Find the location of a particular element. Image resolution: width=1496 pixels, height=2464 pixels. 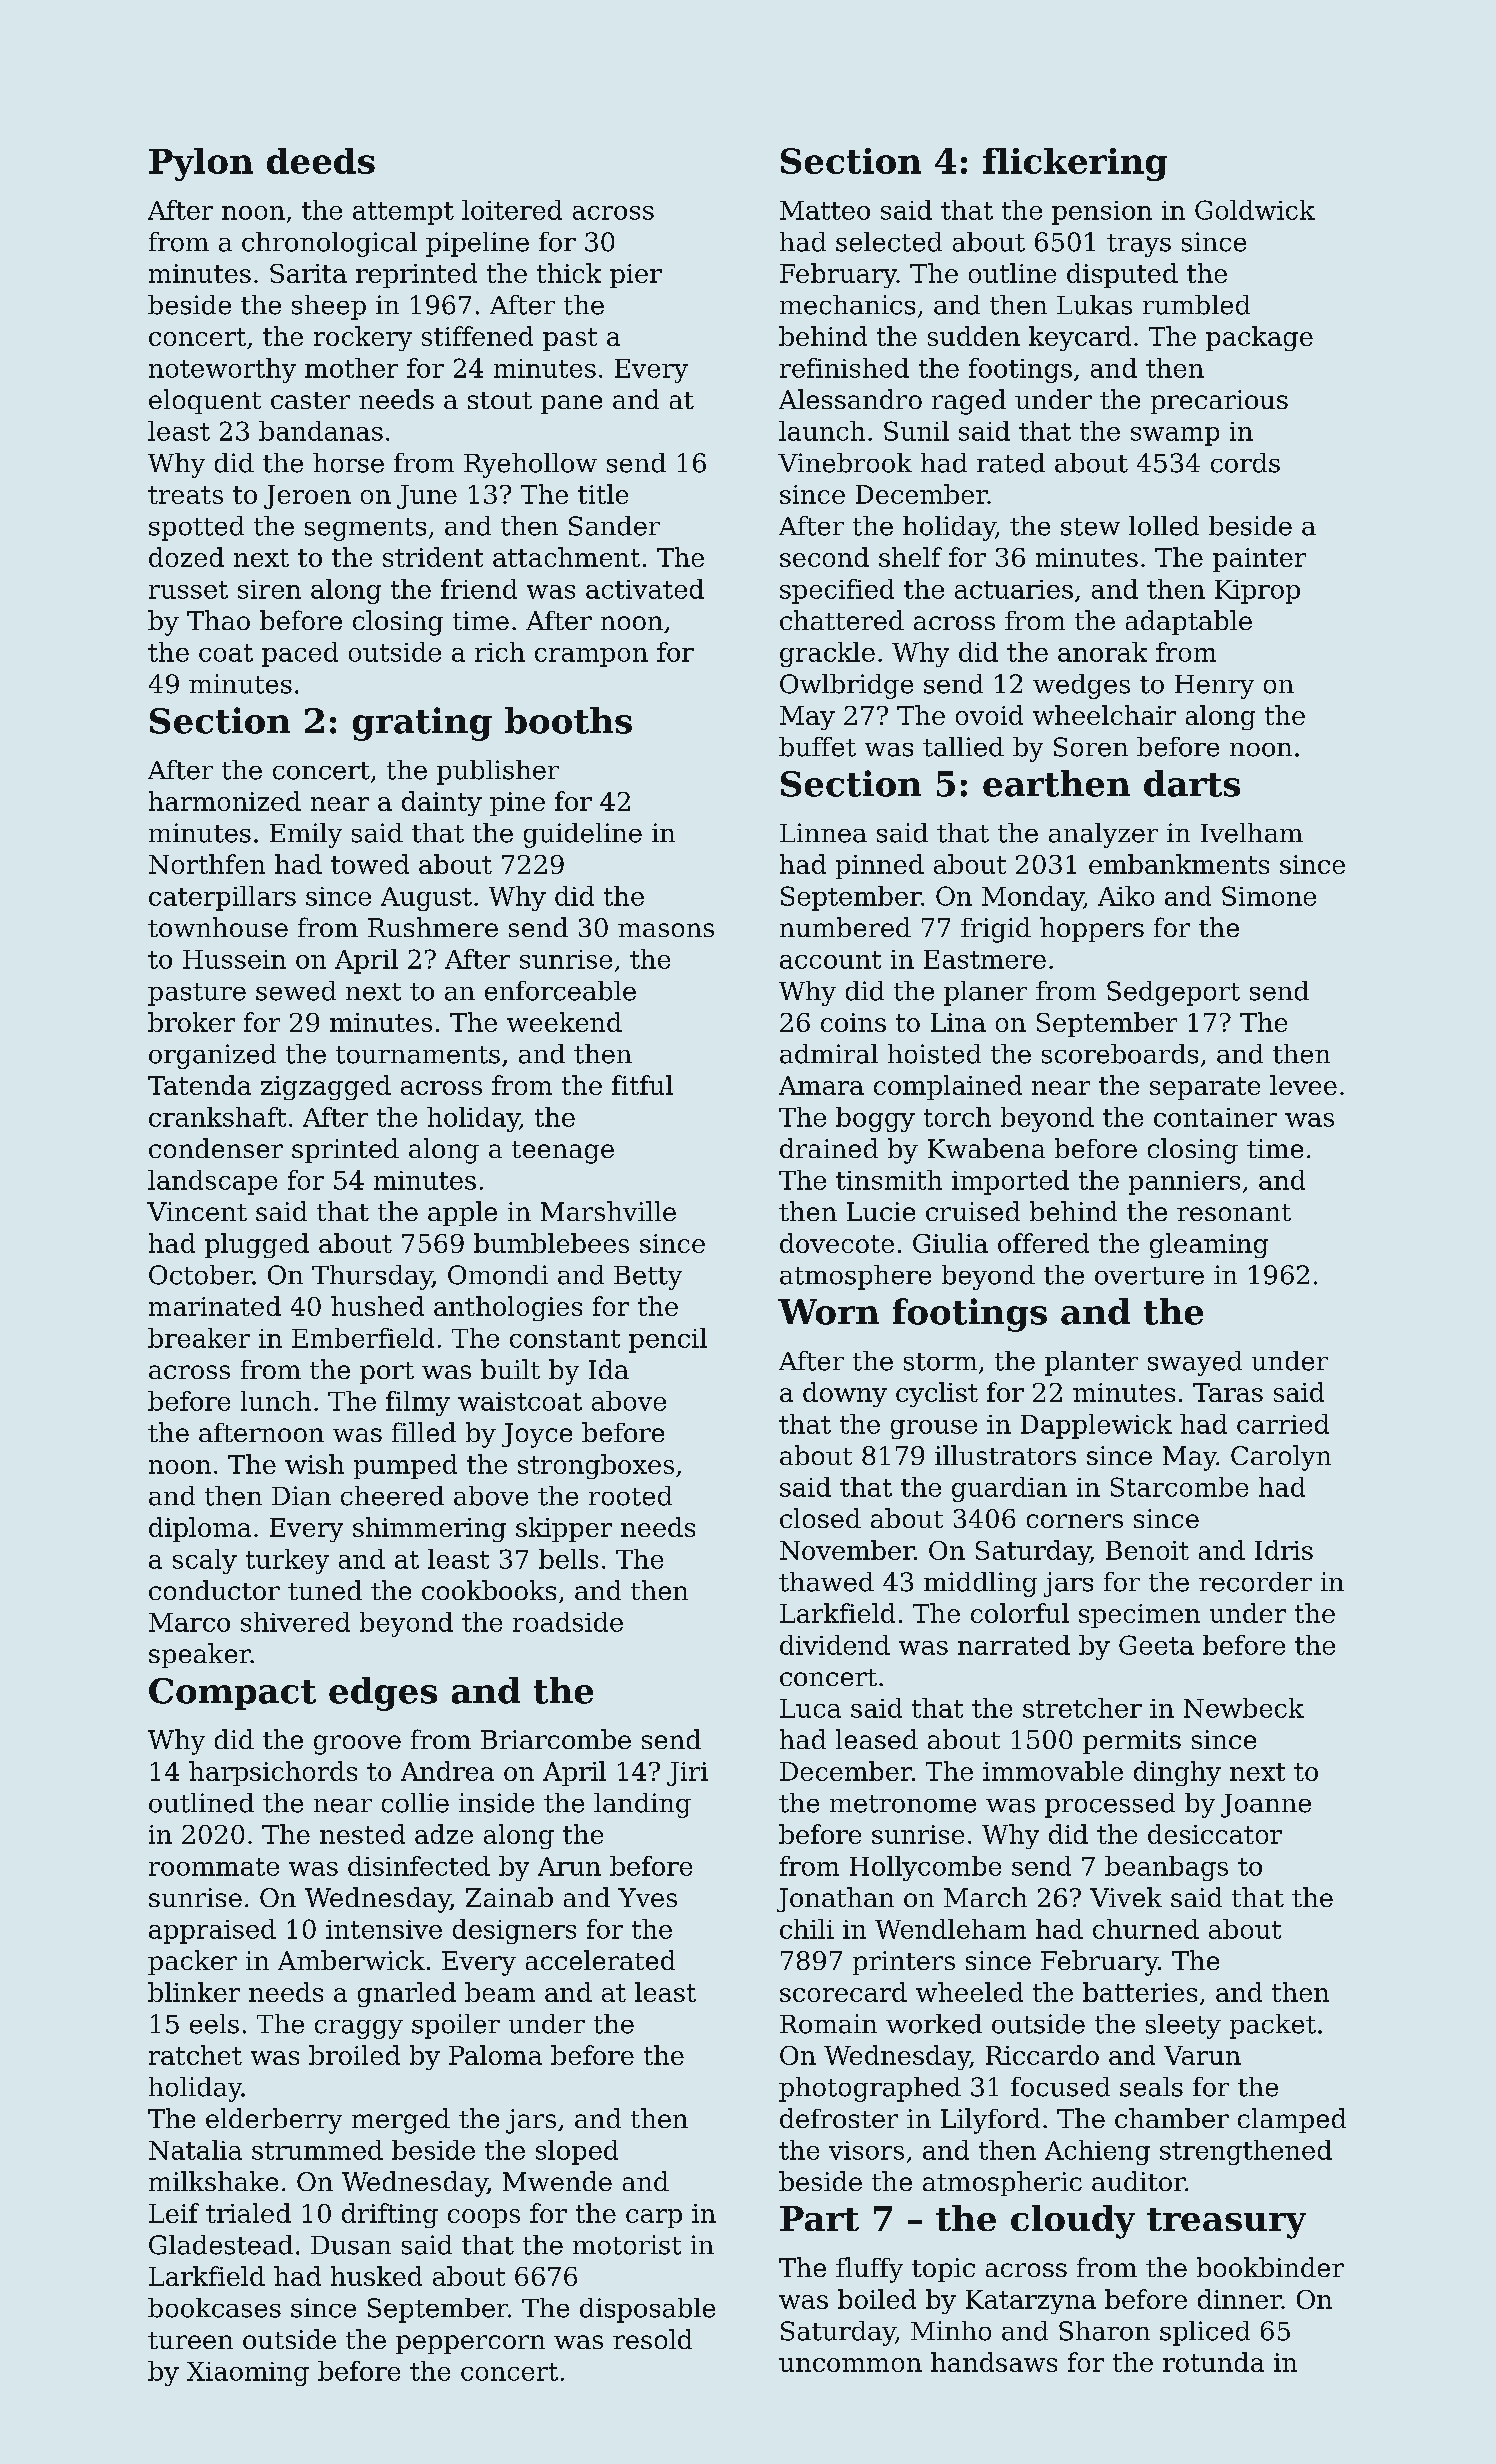

downy is located at coordinates (845, 1394).
